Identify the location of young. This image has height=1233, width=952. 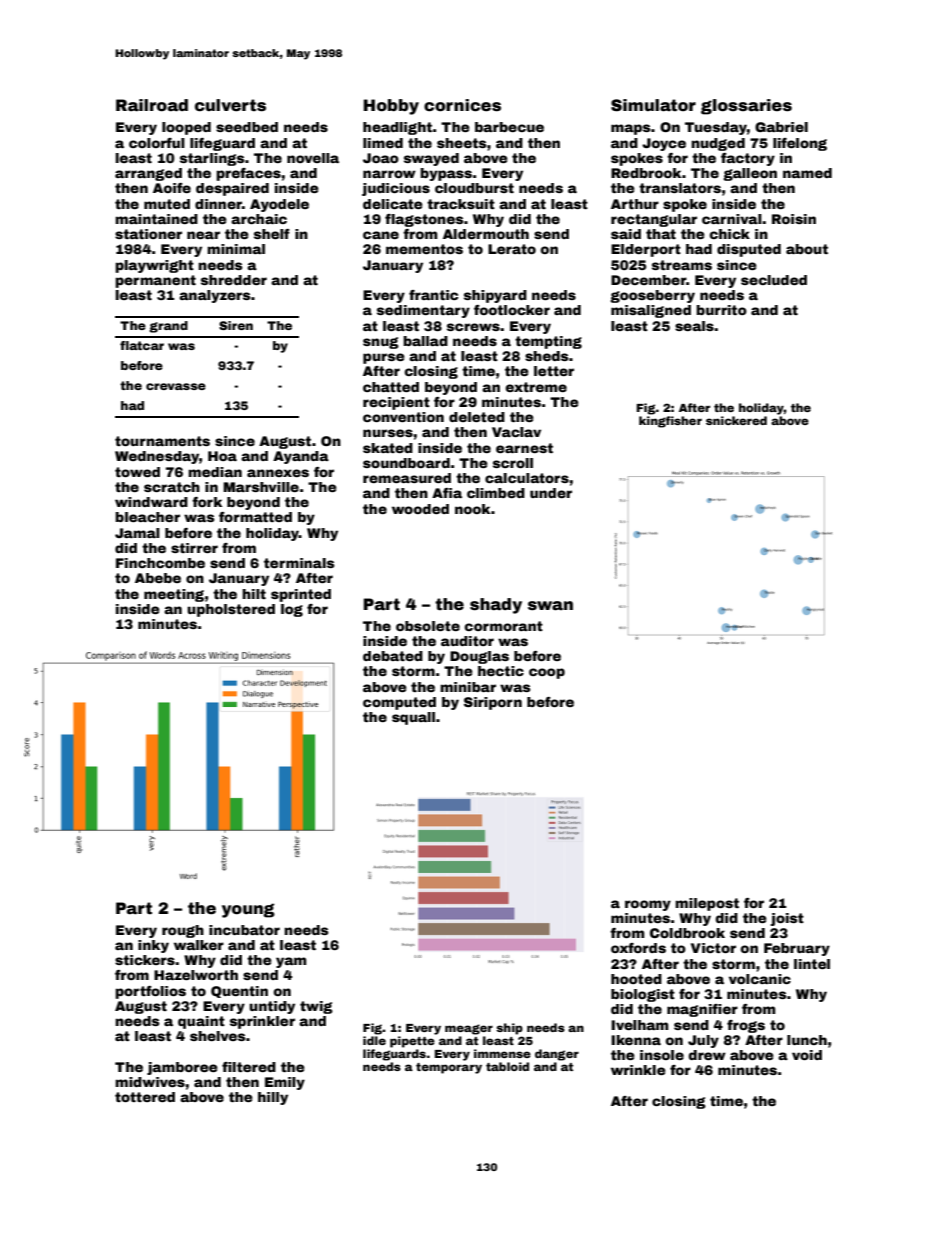
(248, 910).
